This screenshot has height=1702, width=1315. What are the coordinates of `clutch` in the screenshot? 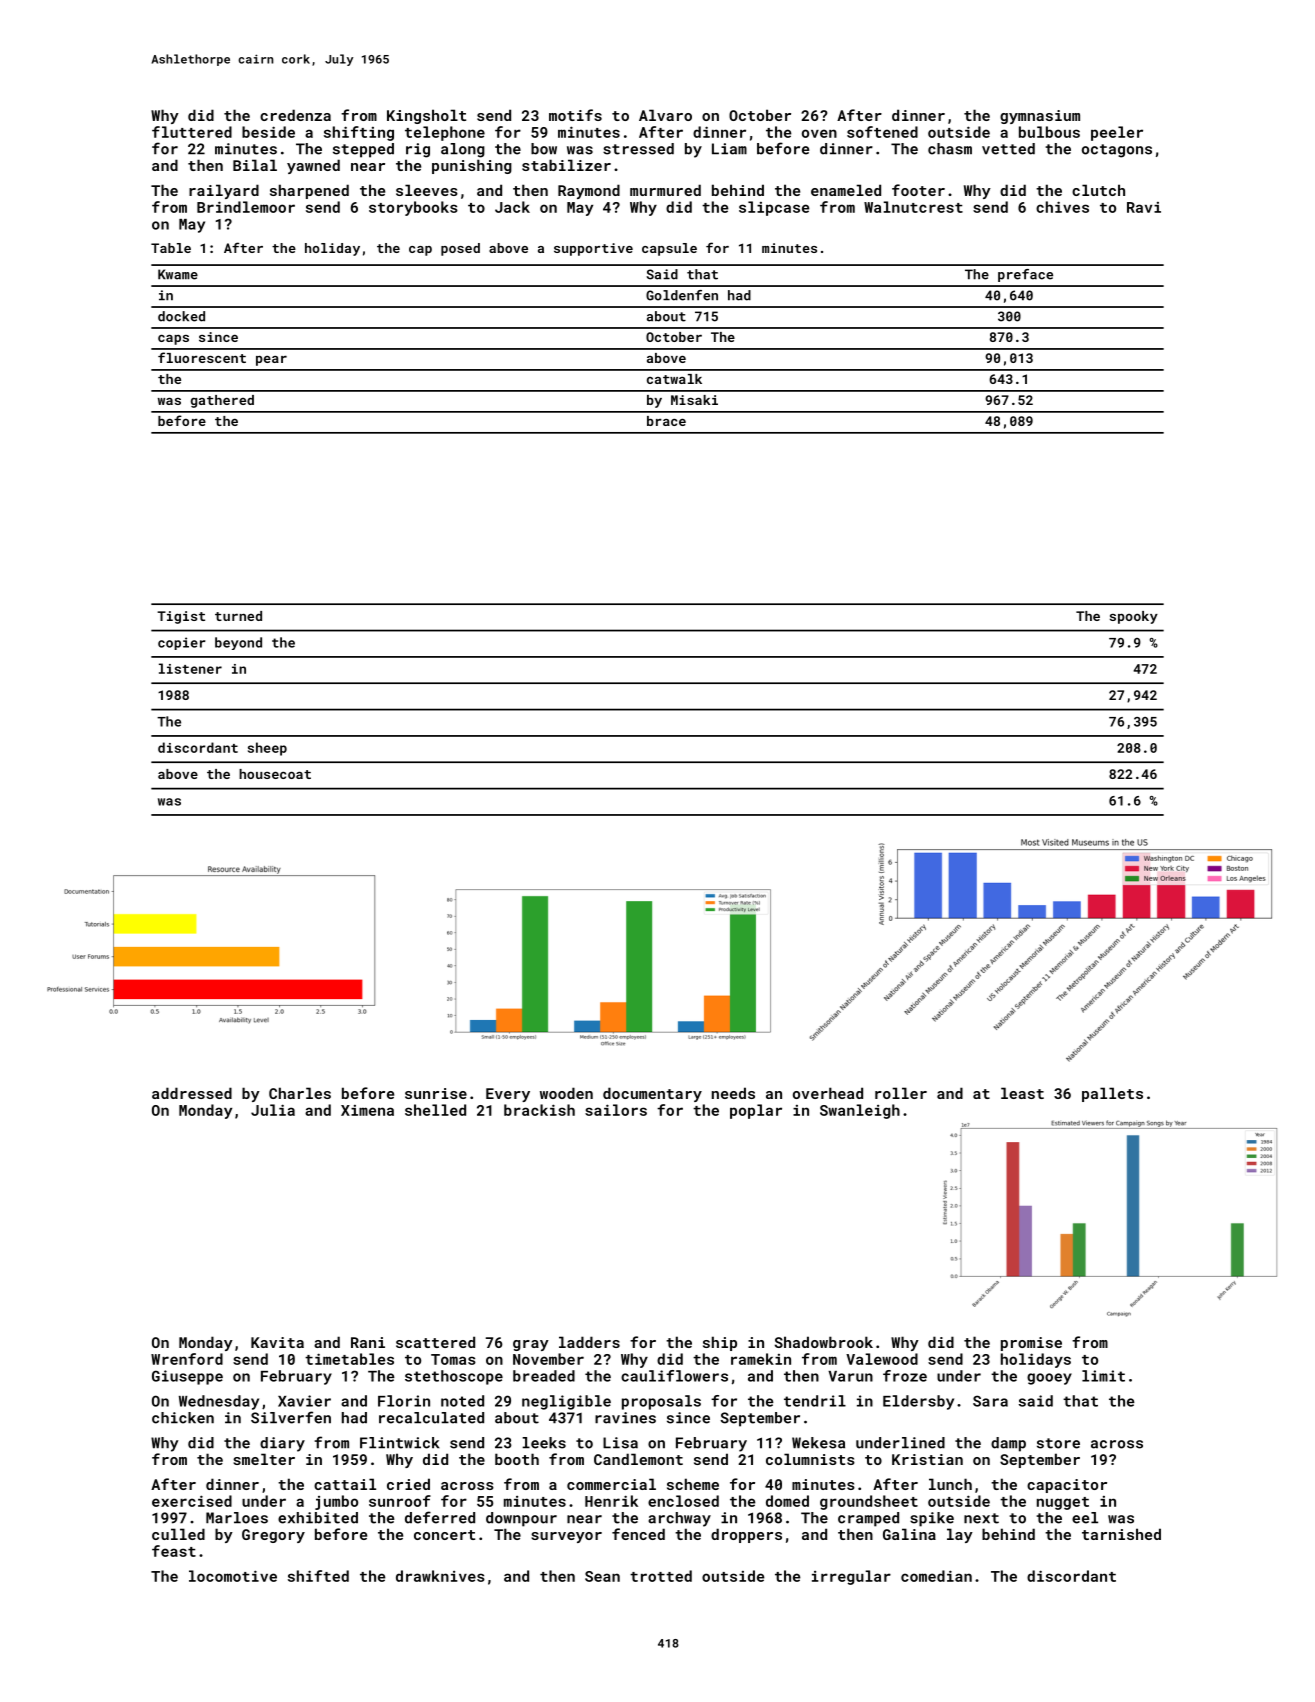 It's located at (1098, 190).
